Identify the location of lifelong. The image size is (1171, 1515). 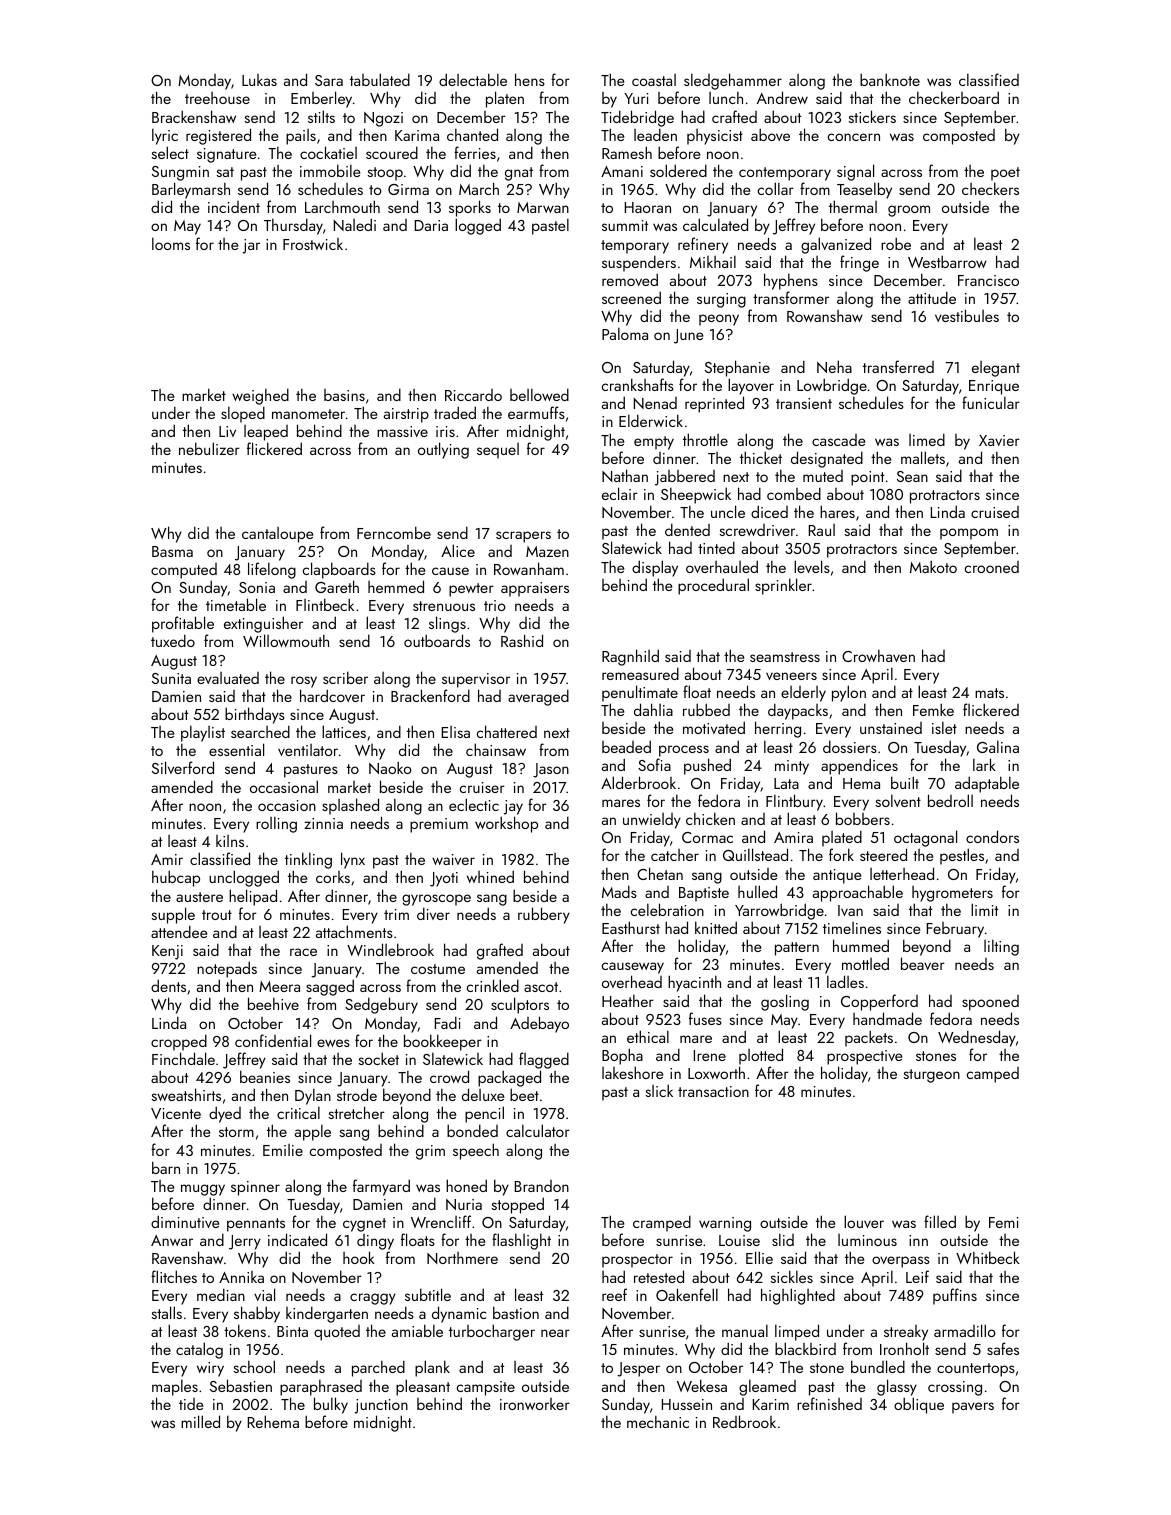
(272, 570).
